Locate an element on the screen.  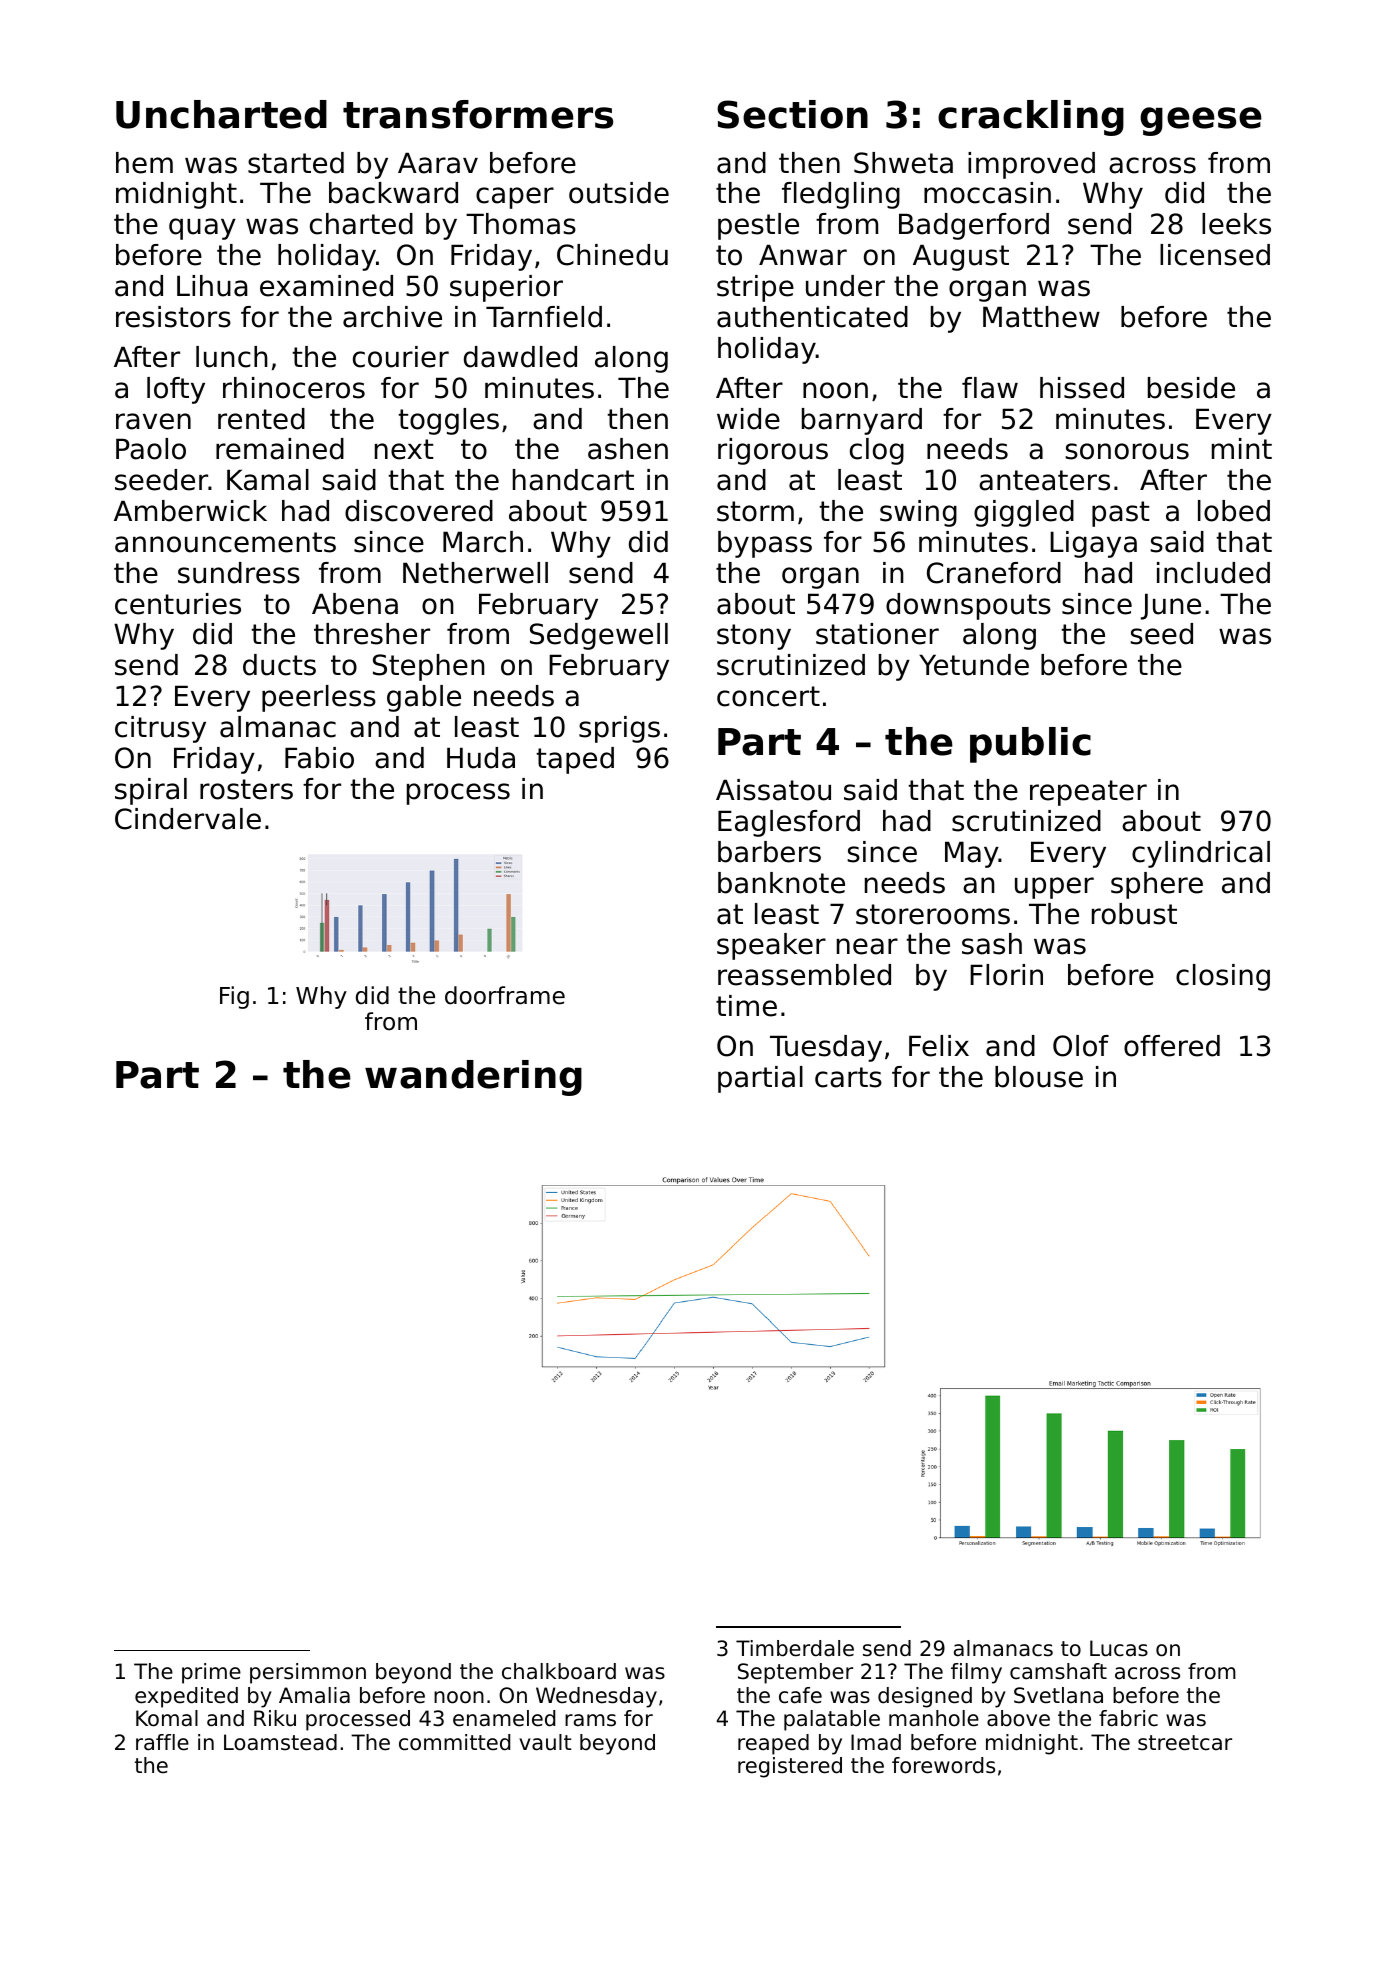
doorframe is located at coordinates (505, 995).
